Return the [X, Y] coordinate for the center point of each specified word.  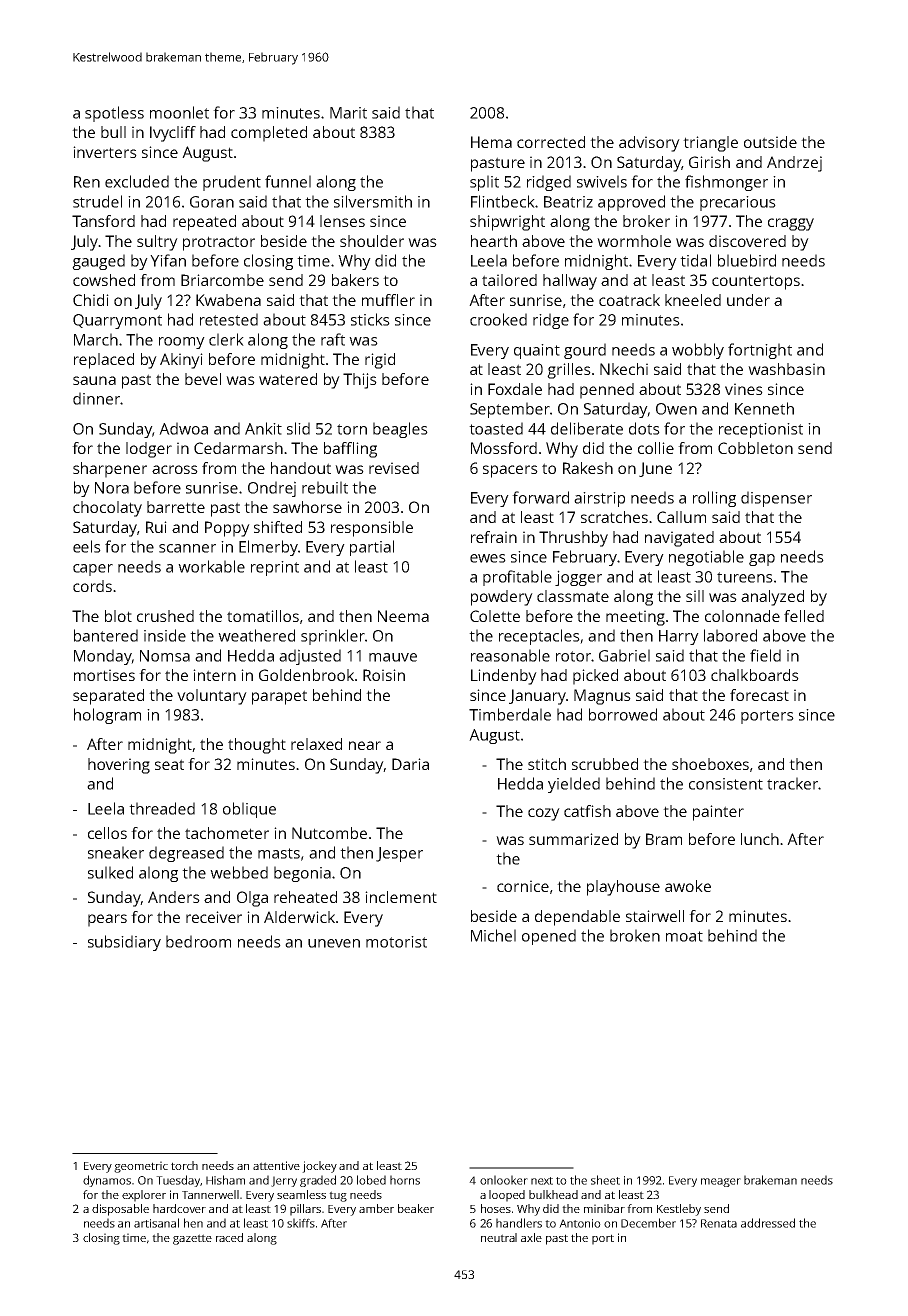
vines [744, 389]
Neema [403, 616]
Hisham [225, 1180]
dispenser [776, 499]
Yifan [168, 260]
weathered [256, 635]
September [510, 410]
